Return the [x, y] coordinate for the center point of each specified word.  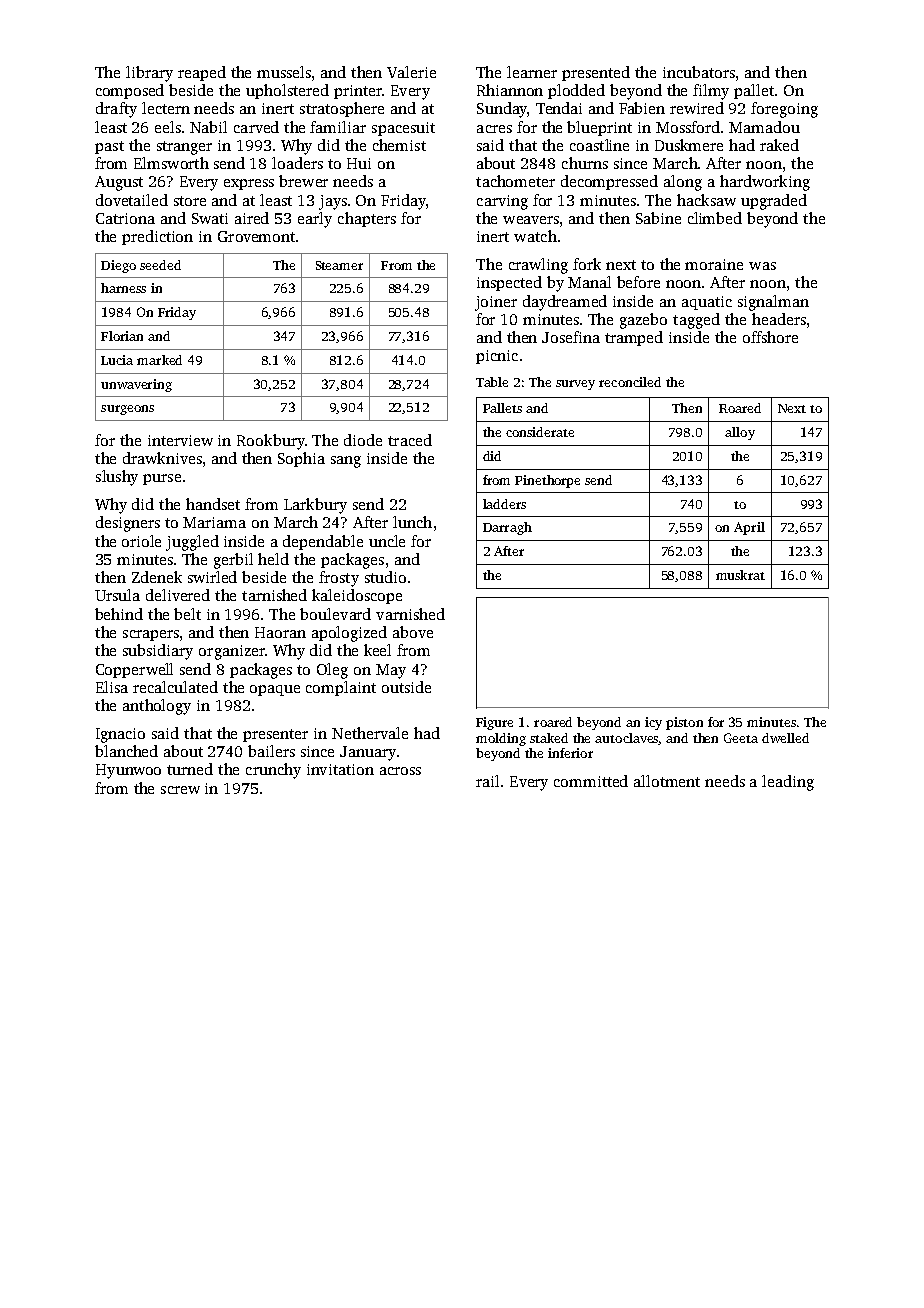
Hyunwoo [128, 771]
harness [123, 288]
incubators [699, 72]
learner [532, 72]
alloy [740, 433]
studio [385, 577]
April [749, 528]
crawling [538, 266]
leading [788, 783]
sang [346, 462]
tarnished [274, 595]
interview [180, 440]
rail [487, 781]
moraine [714, 264]
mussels [284, 72]
